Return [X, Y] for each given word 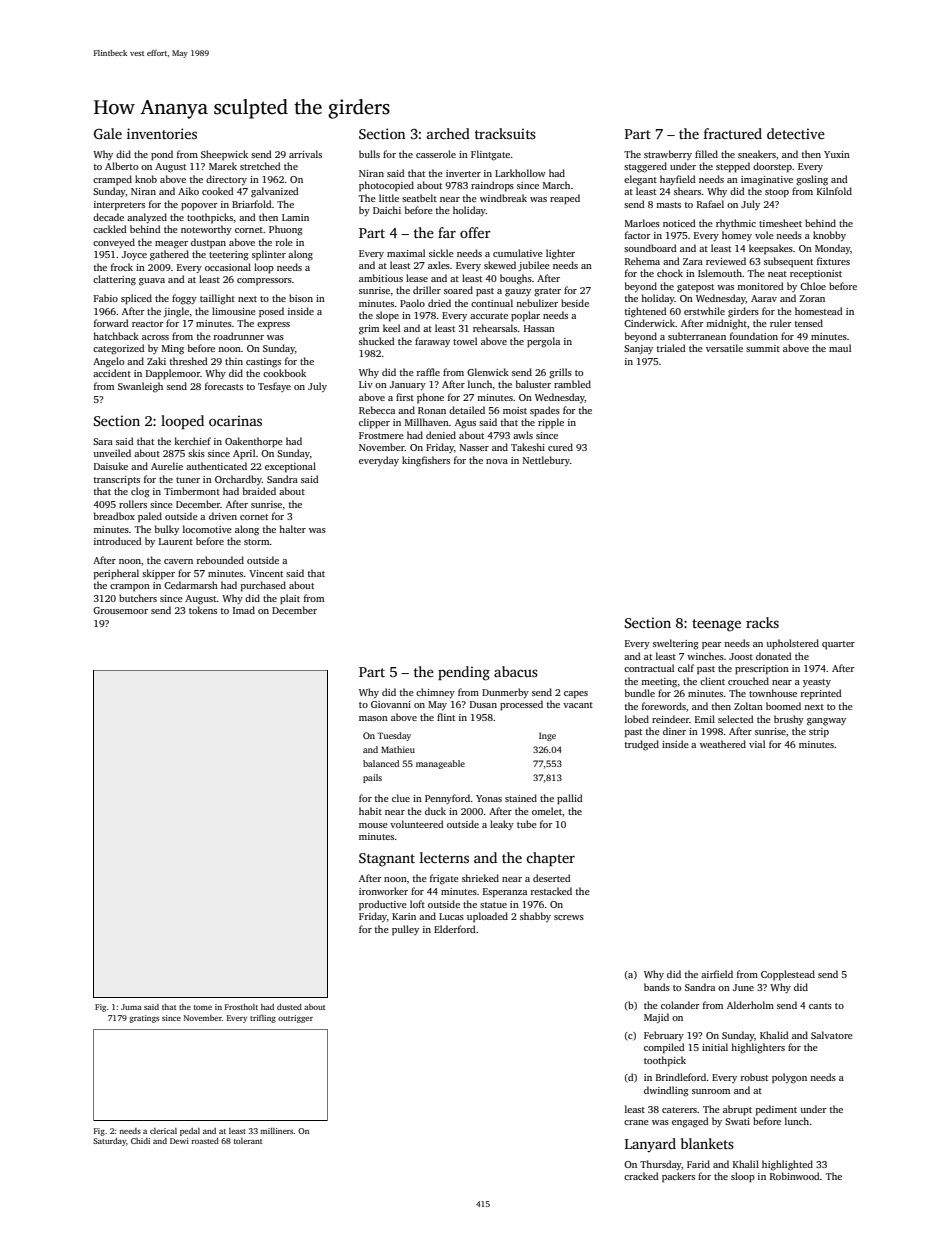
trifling [263, 1019]
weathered [723, 744]
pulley [405, 930]
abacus [516, 671]
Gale [108, 133]
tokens [203, 610]
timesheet [780, 223]
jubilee [534, 266]
